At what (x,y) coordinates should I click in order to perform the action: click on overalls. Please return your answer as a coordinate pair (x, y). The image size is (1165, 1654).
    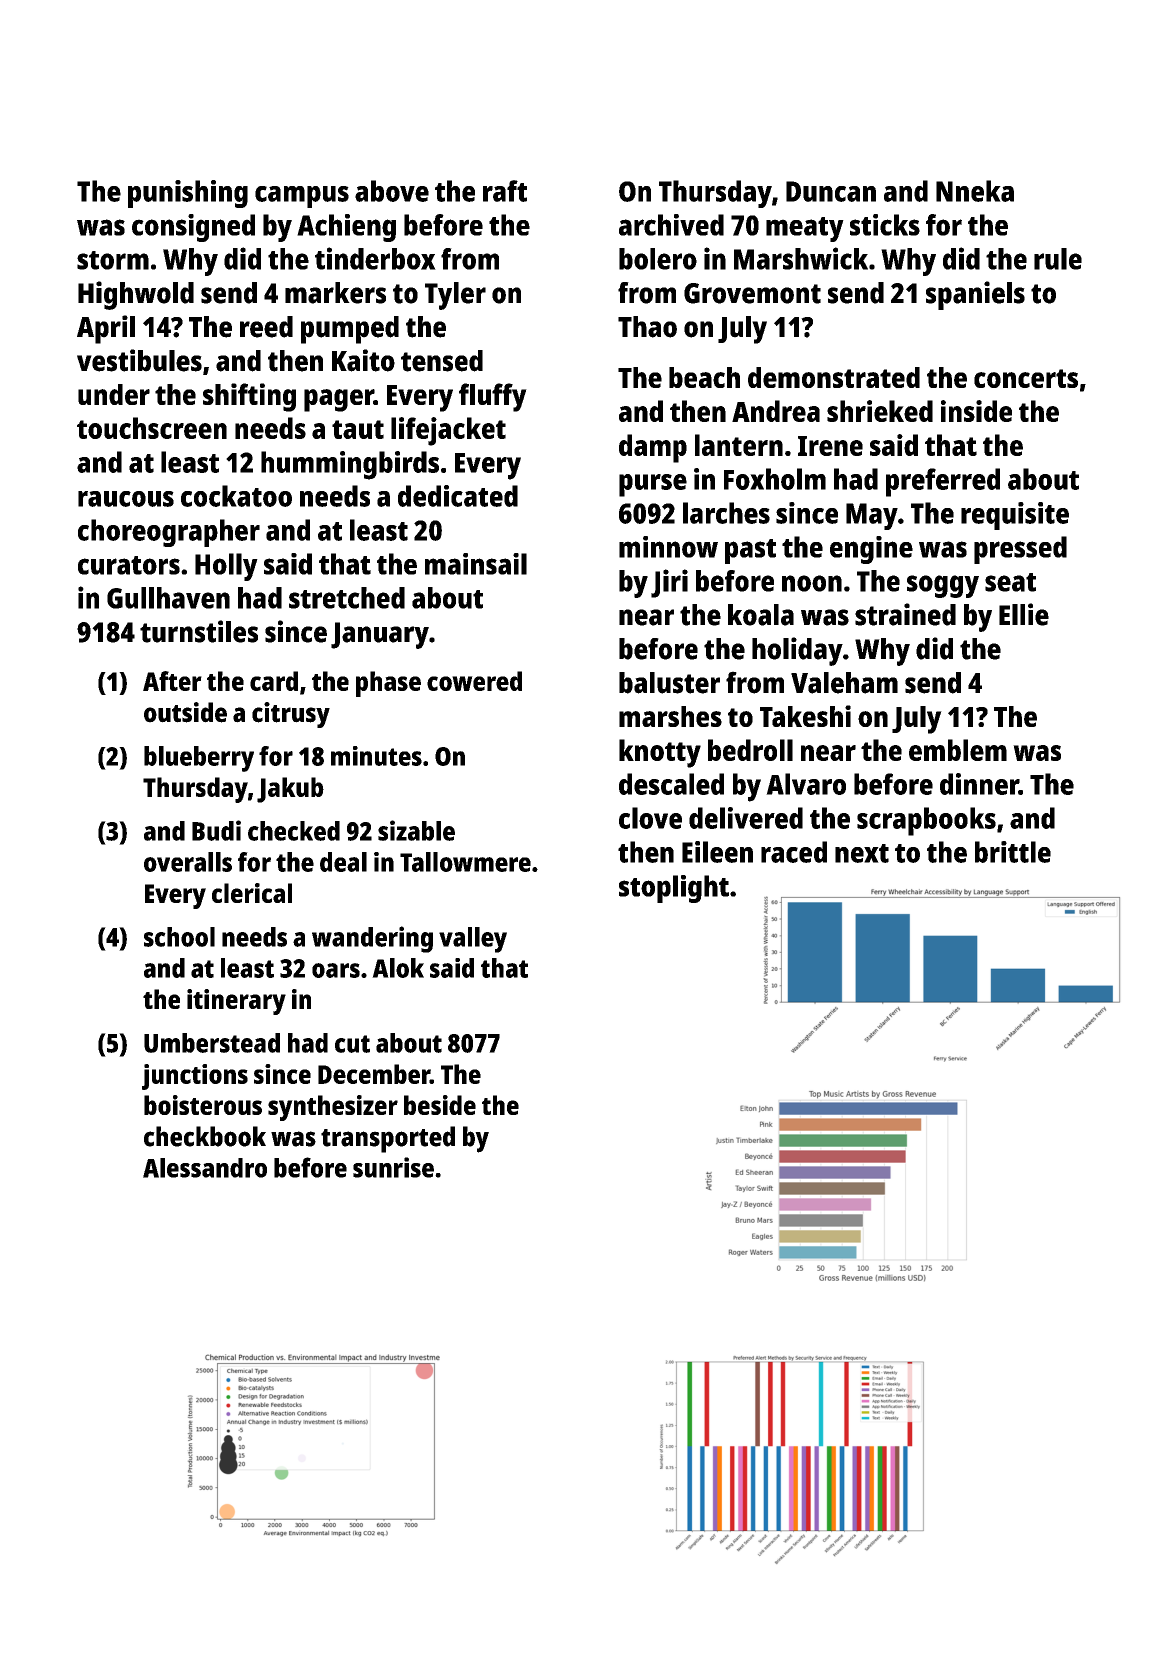
    Looking at the image, I should click on (188, 862).
